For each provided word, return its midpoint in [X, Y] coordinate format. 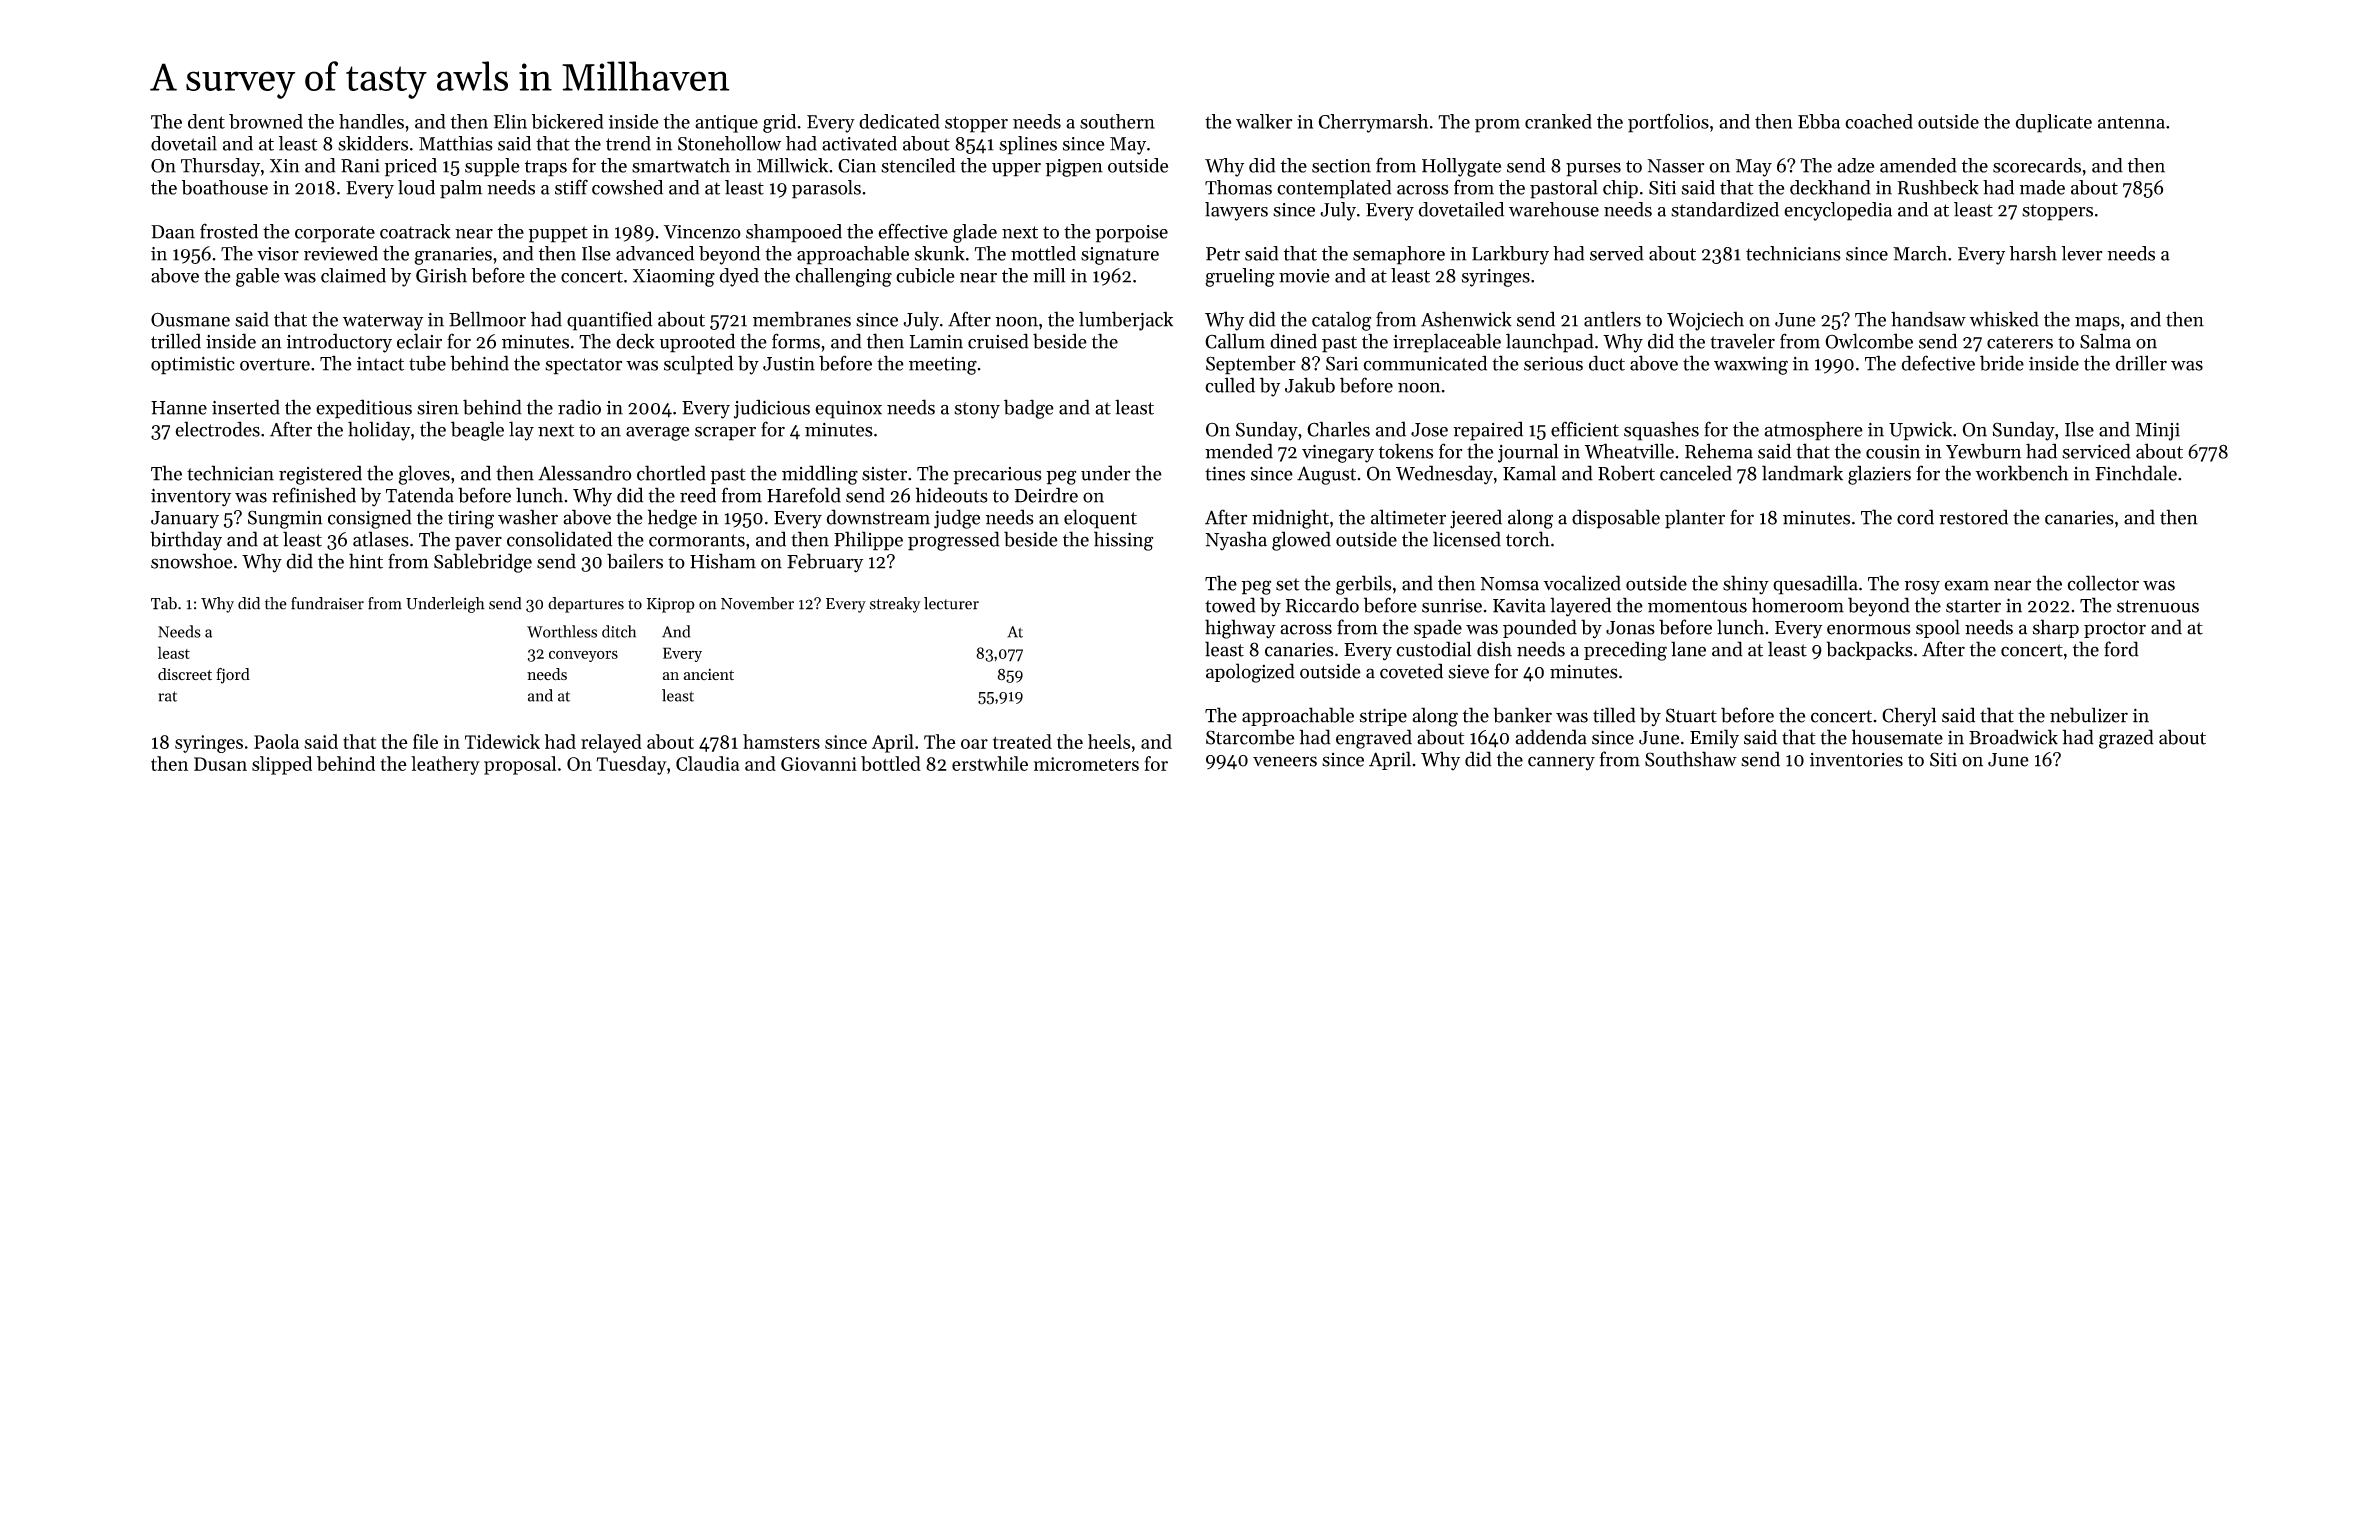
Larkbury [1510, 255]
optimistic [193, 366]
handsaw [1928, 319]
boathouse [225, 187]
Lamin [936, 342]
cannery [1561, 763]
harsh [2033, 253]
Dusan [220, 764]
